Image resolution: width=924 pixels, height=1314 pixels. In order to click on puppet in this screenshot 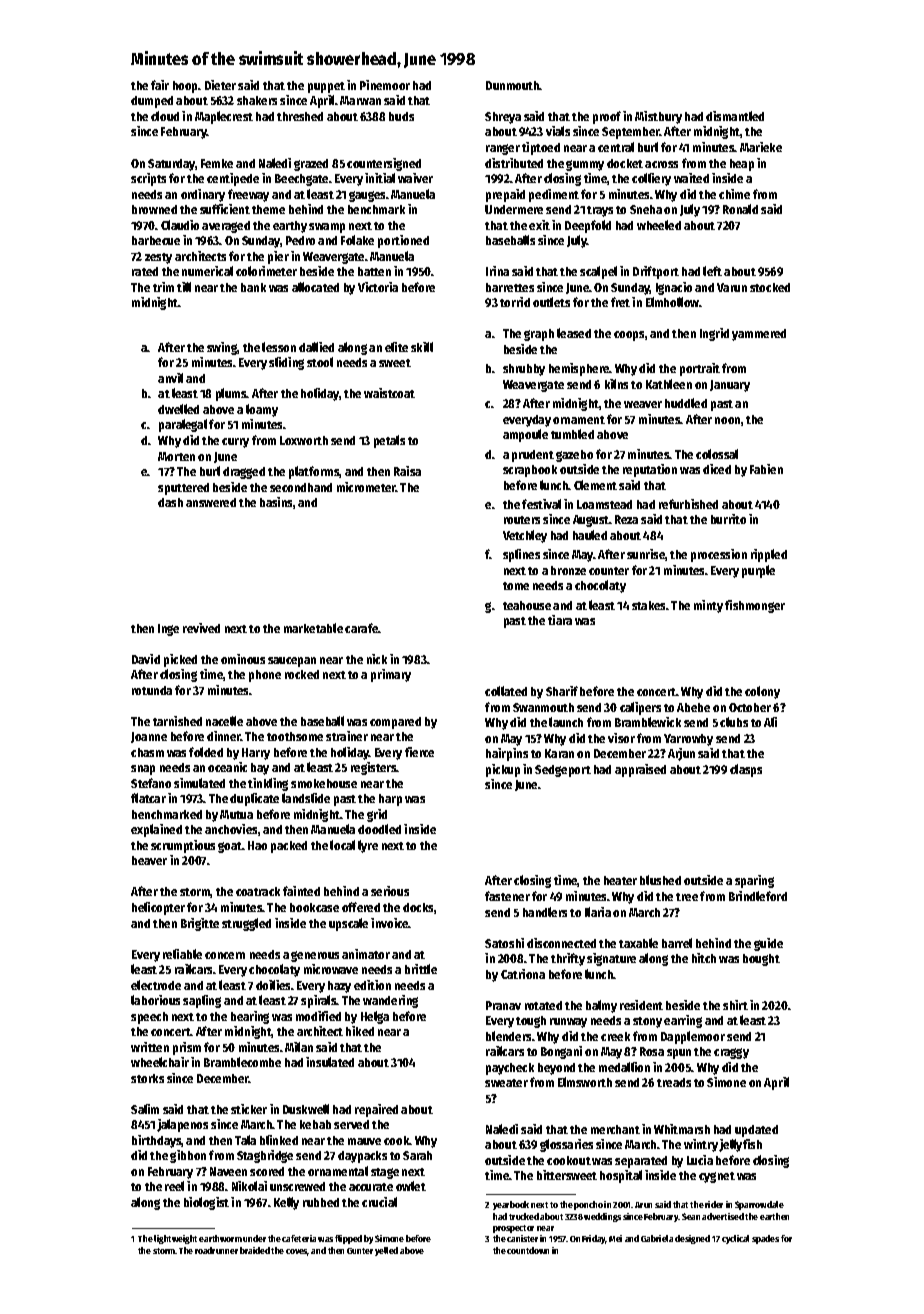, I will do `click(326, 87)`.
